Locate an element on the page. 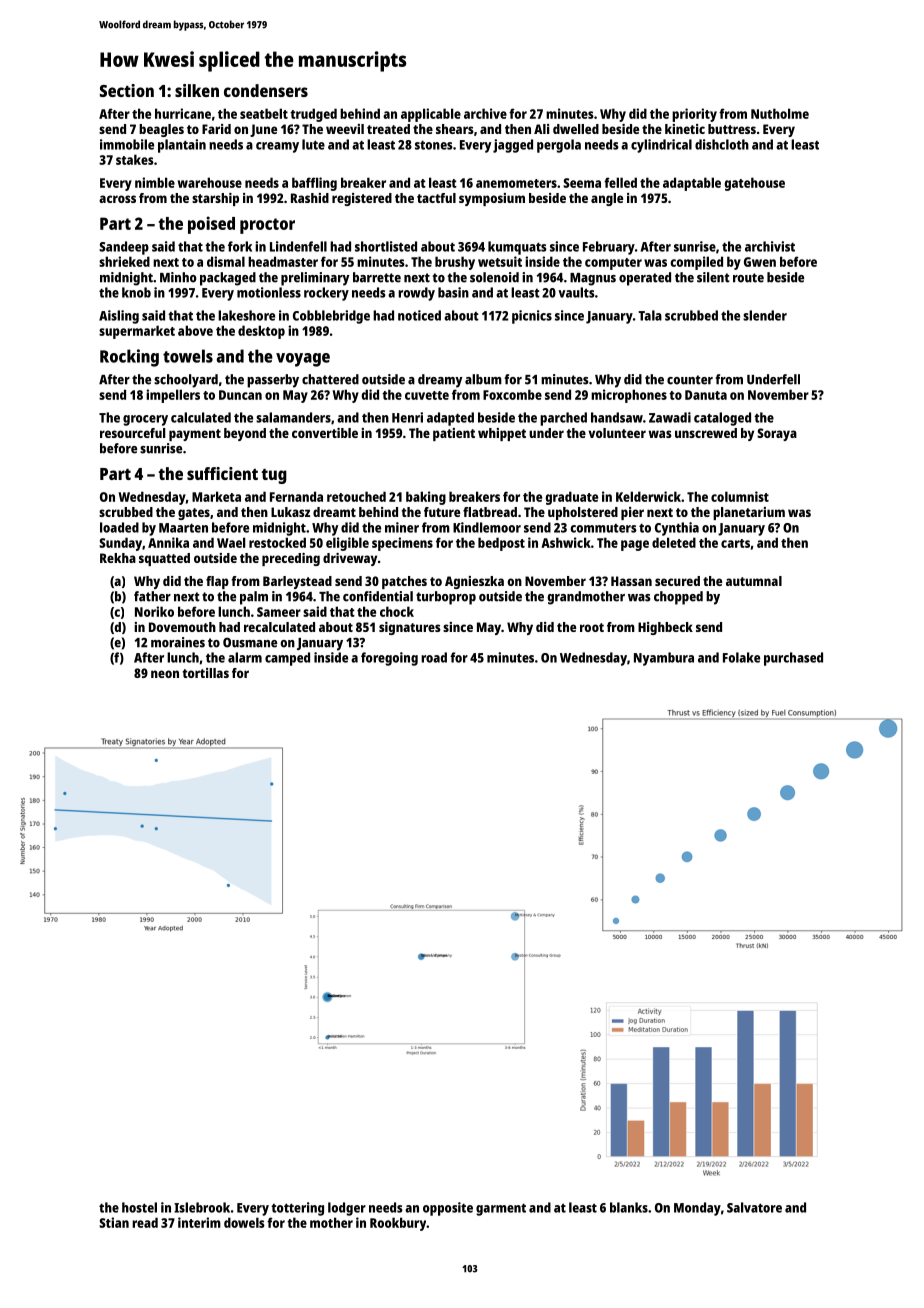 This image has width=924, height=1308. dwelled is located at coordinates (576, 129).
